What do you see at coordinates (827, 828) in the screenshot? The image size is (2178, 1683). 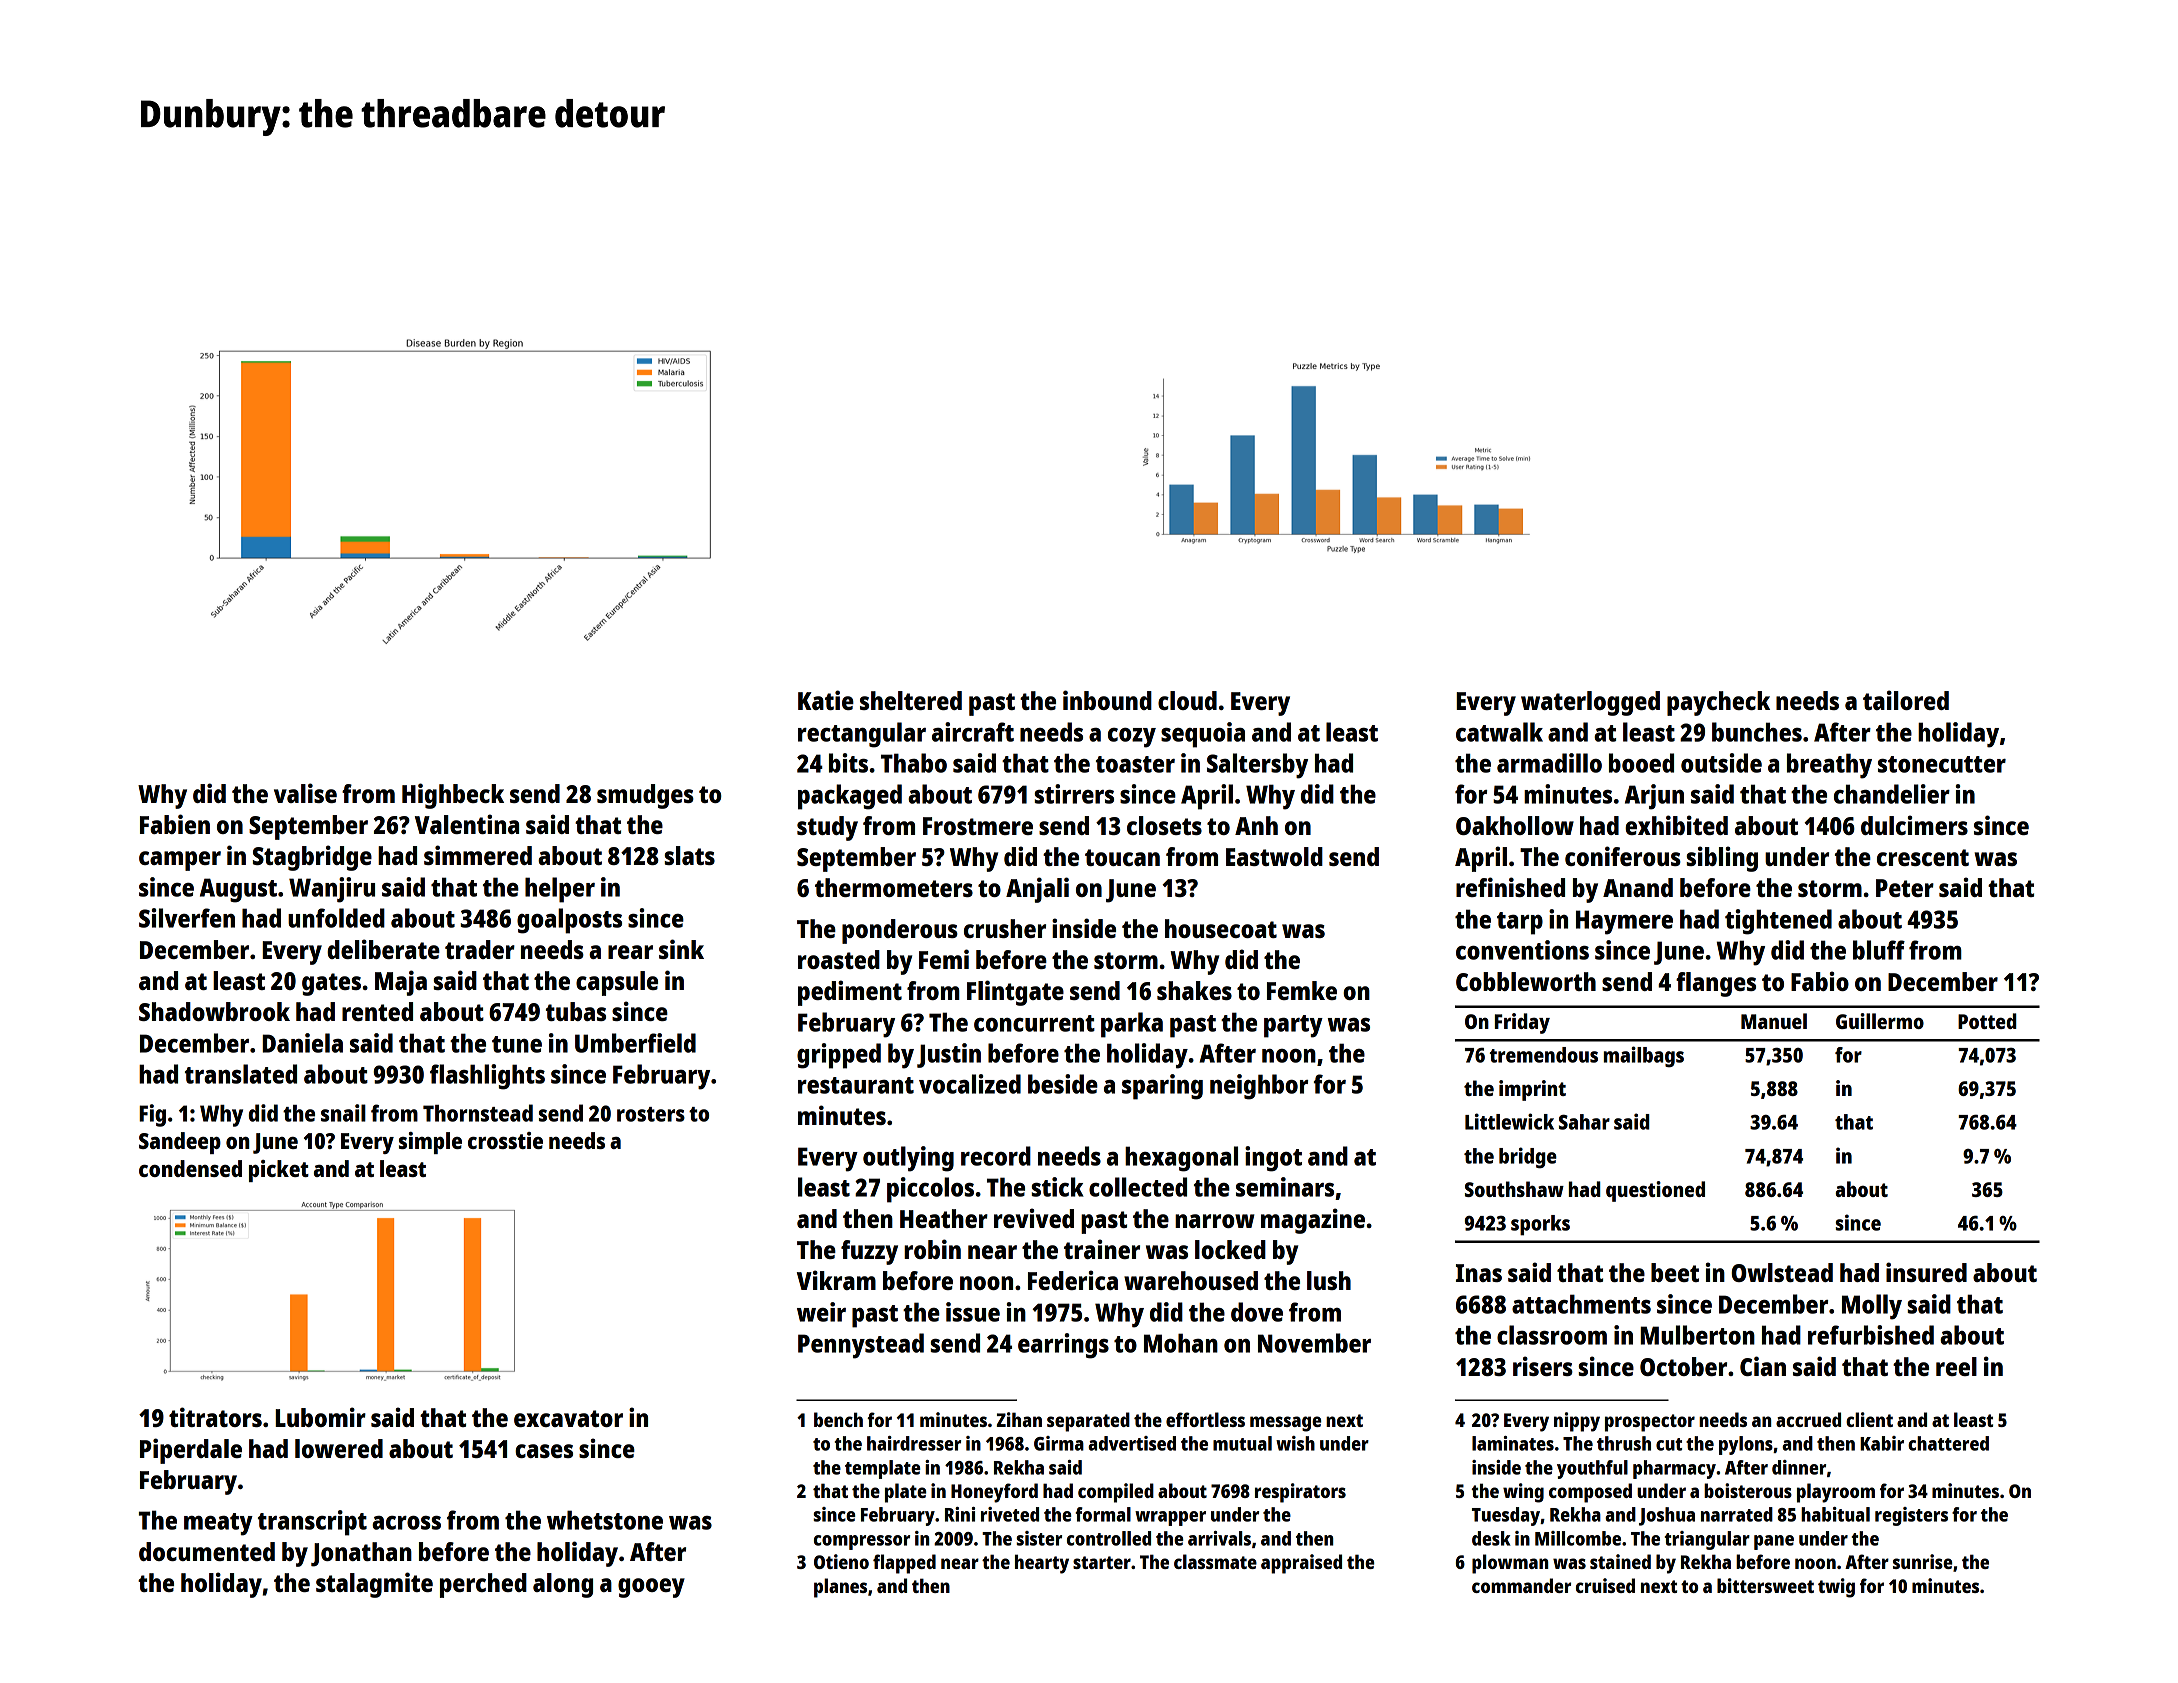 I see `study` at bounding box center [827, 828].
